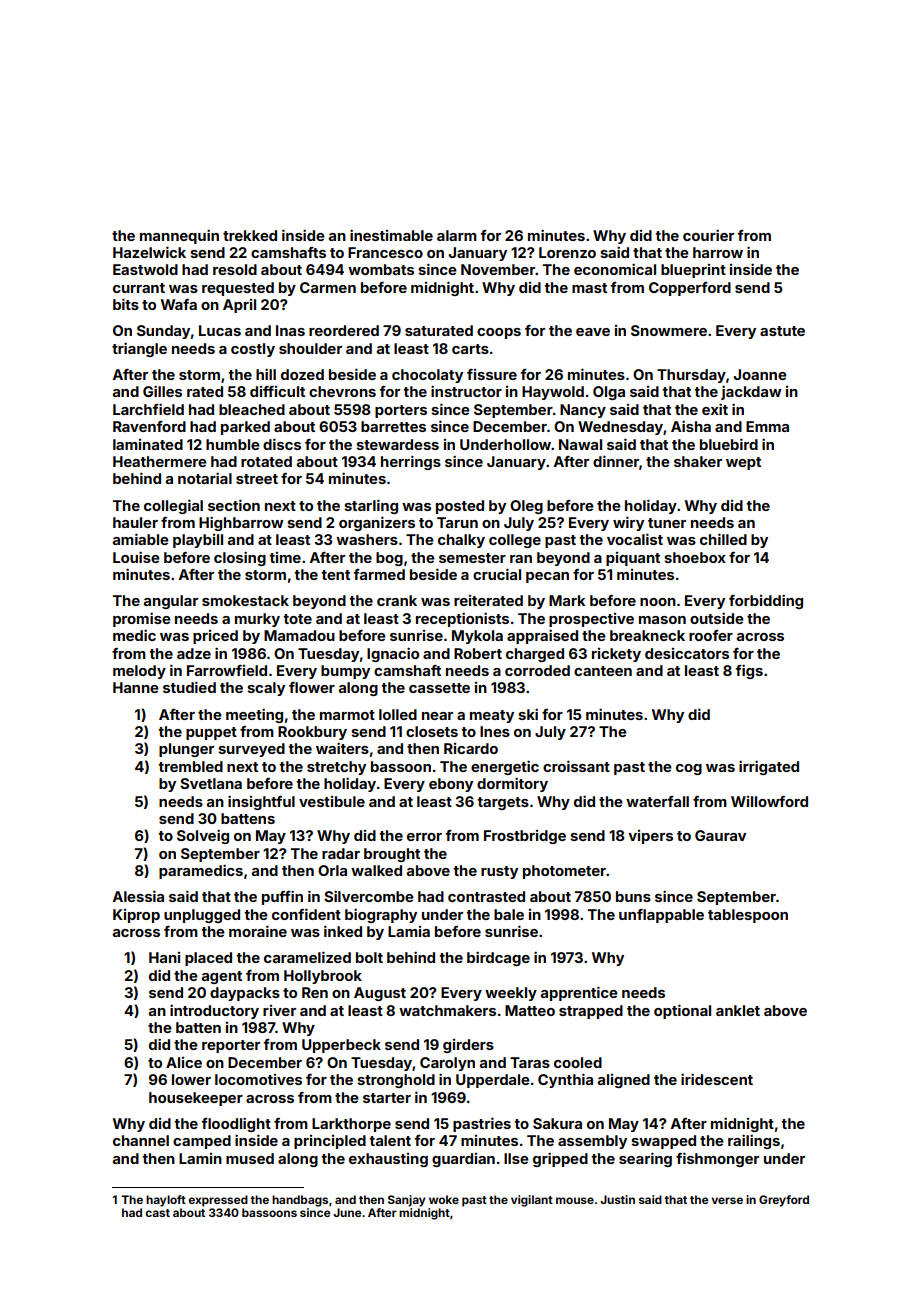  What do you see at coordinates (344, 330) in the image?
I see `reordered` at bounding box center [344, 330].
